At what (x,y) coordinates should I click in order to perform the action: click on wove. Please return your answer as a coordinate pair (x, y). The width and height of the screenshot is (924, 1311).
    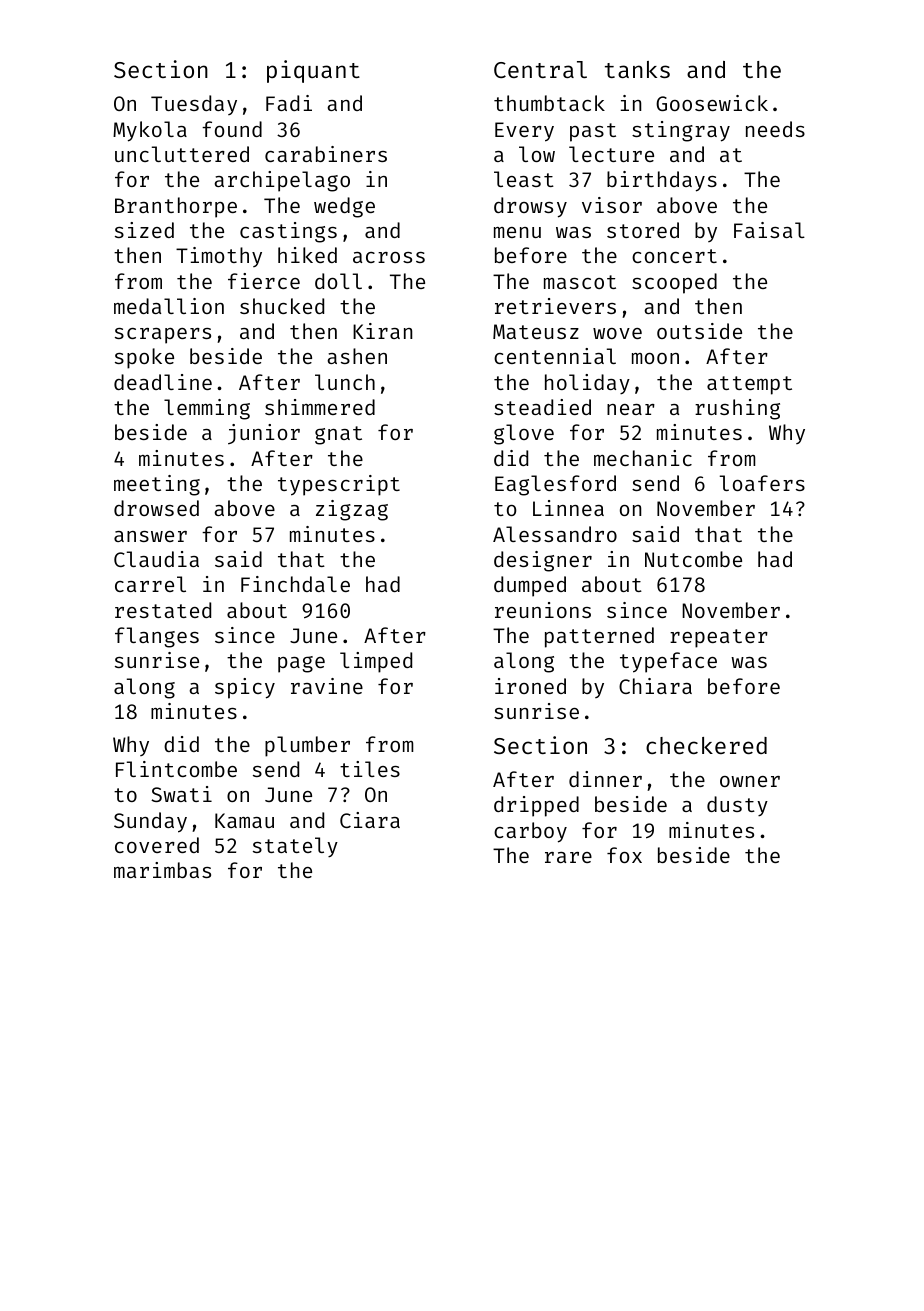
    Looking at the image, I should click on (617, 333).
